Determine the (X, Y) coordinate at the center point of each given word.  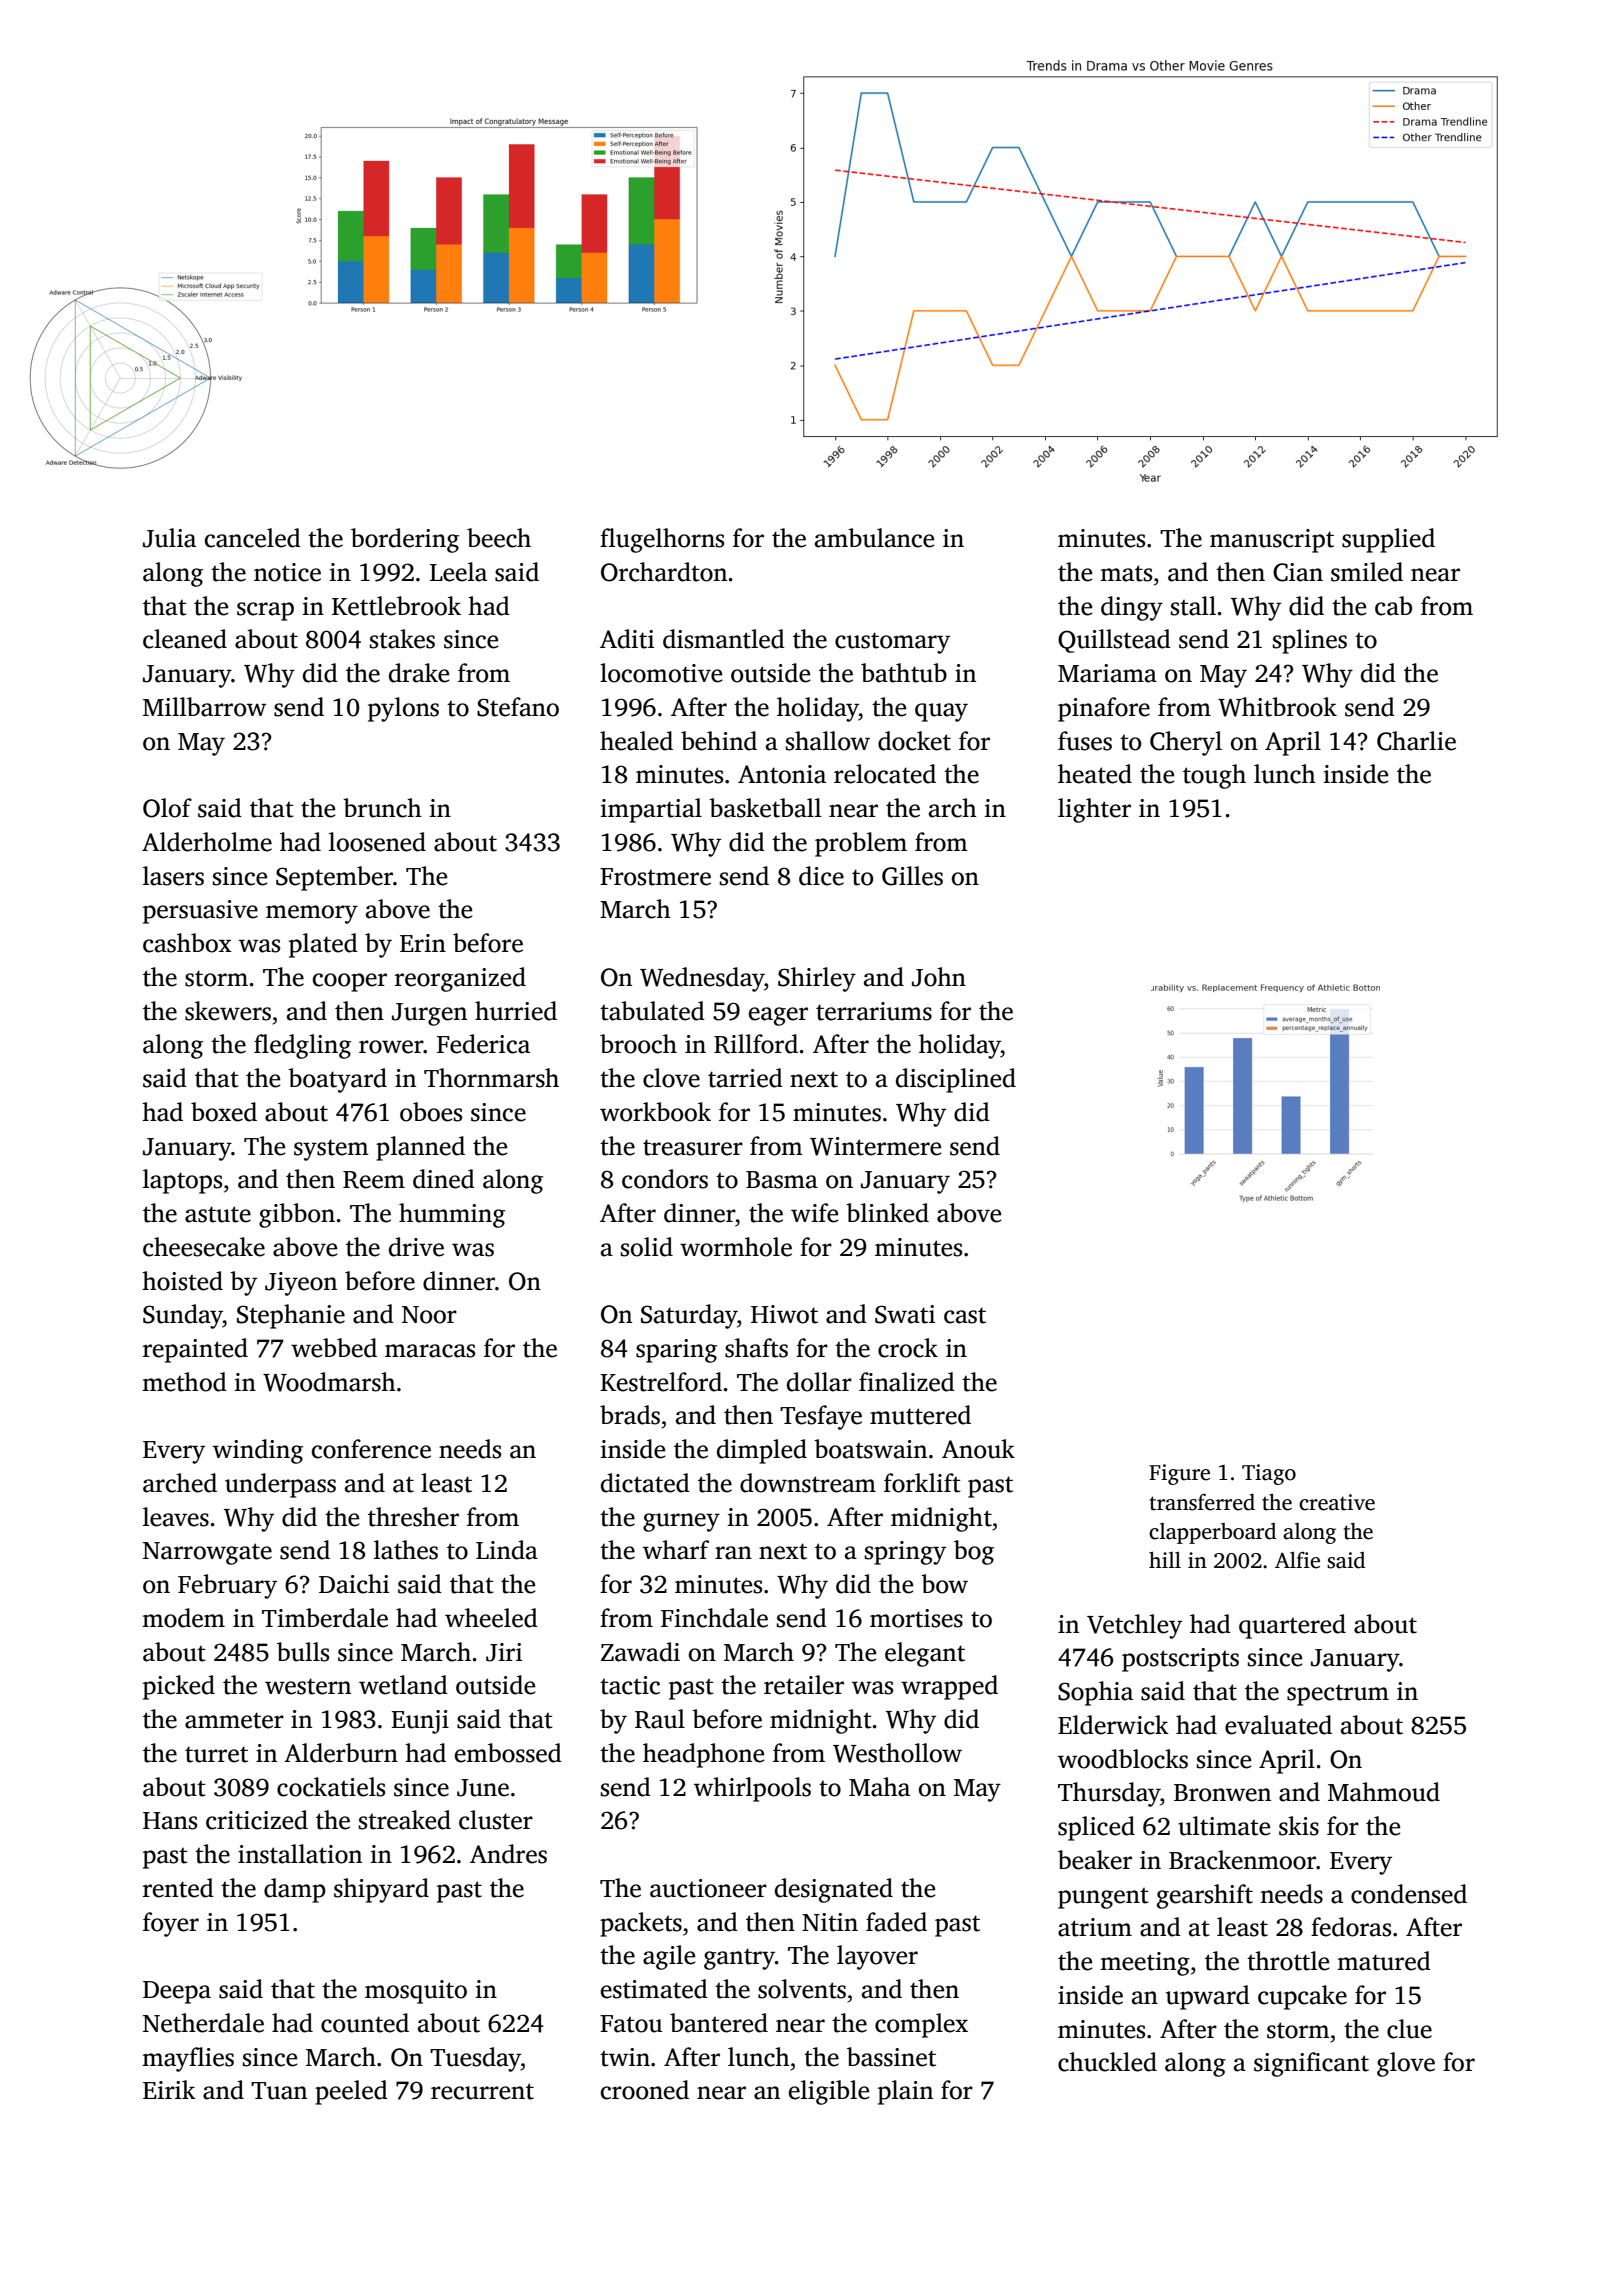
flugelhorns (662, 540)
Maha (879, 1787)
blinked (887, 1213)
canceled (253, 538)
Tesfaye (821, 1417)
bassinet (891, 2057)
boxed (224, 1112)
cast (965, 1315)
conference (371, 1449)
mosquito (416, 1992)
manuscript (1272, 541)
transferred (1202, 1502)
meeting (1145, 1964)
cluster (496, 1820)
